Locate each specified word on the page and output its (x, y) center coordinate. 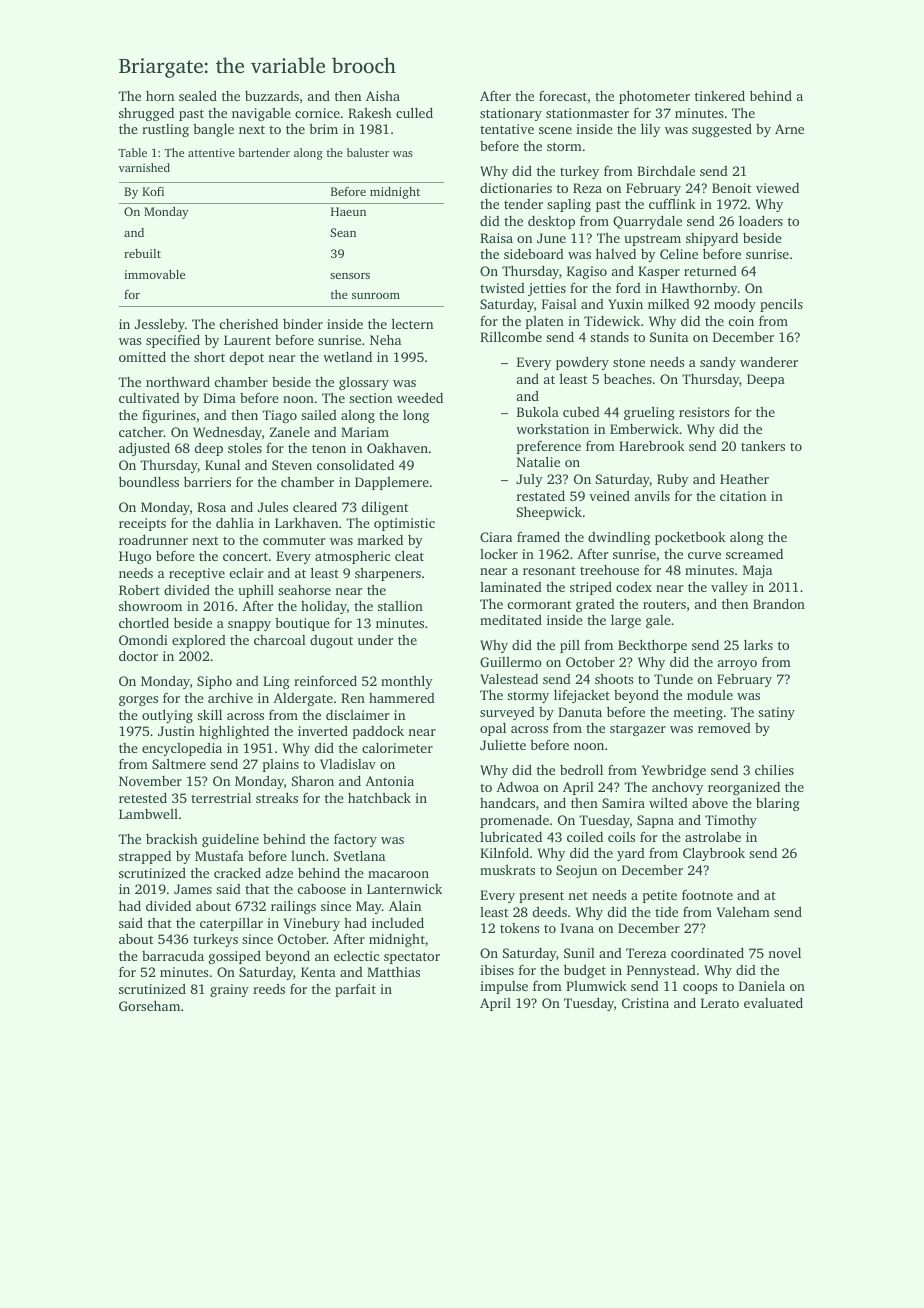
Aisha (383, 96)
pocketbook (690, 538)
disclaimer (357, 715)
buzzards (272, 96)
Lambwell (148, 814)
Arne (789, 129)
